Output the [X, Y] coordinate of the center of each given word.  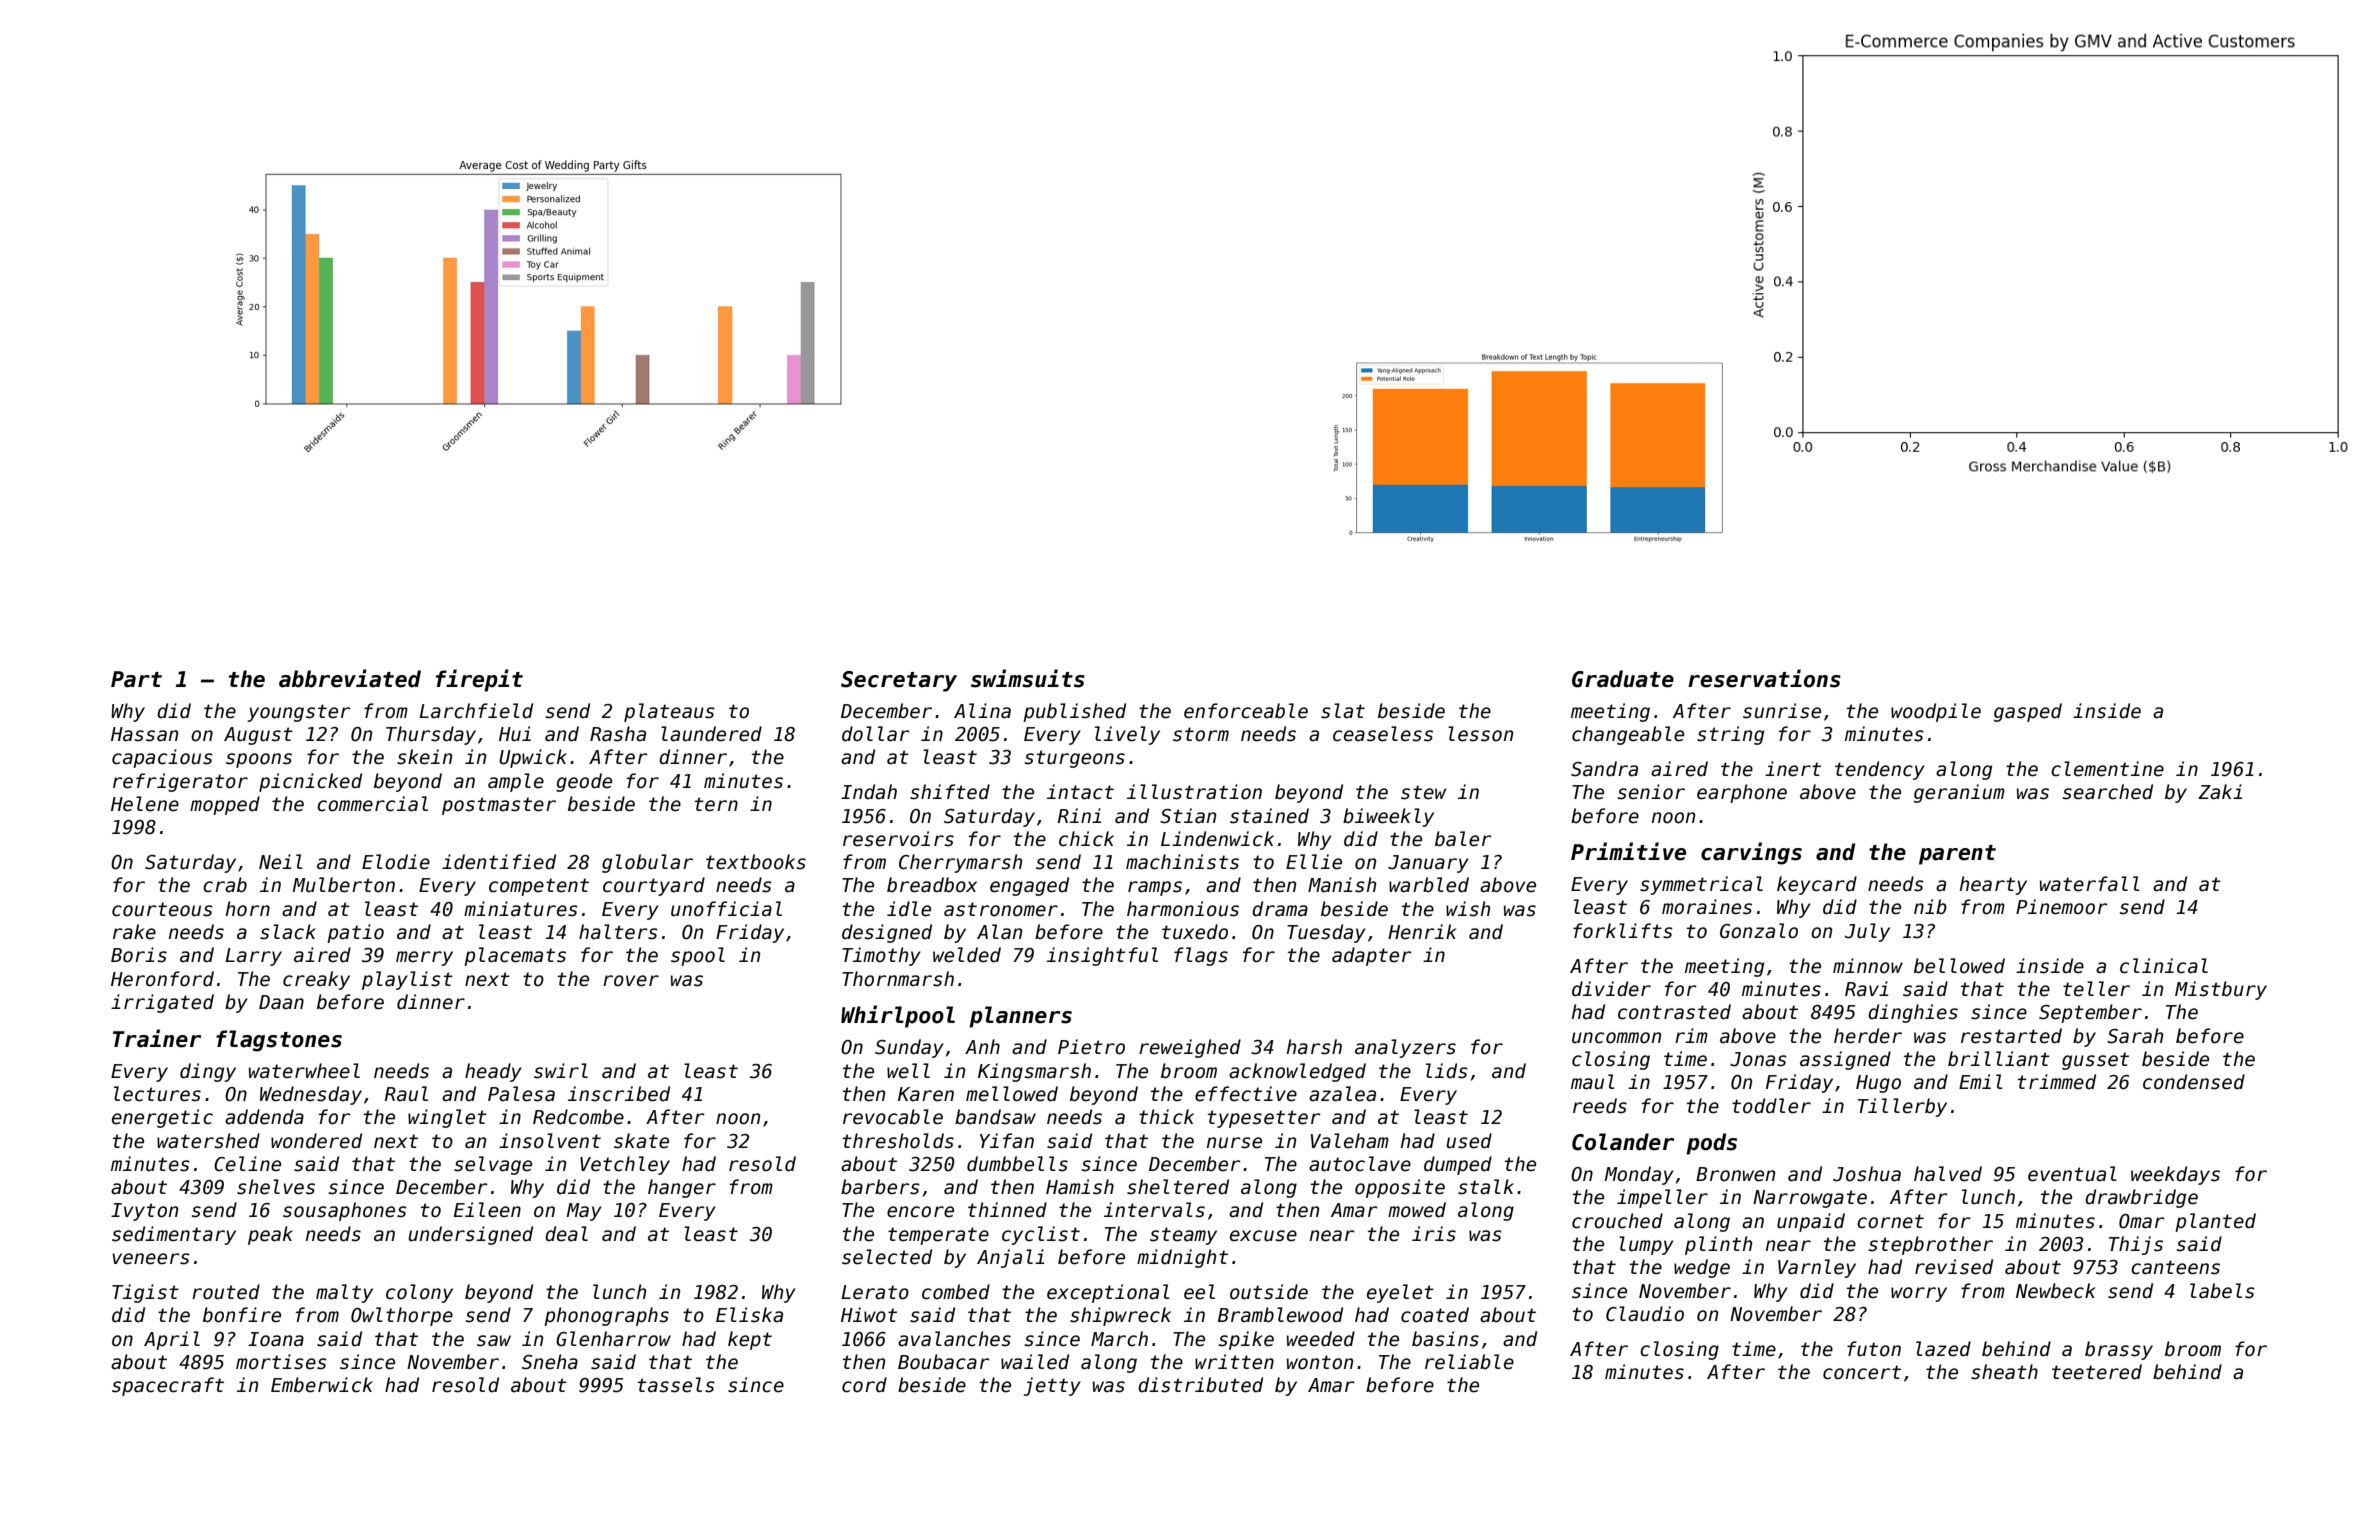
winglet [447, 1118]
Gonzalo [1759, 931]
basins [1445, 1339]
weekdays [2175, 1175]
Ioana [276, 1339]
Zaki [2220, 792]
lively [1127, 735]
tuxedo [1195, 932]
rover [631, 981]
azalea [1342, 1094]
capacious [162, 758]
